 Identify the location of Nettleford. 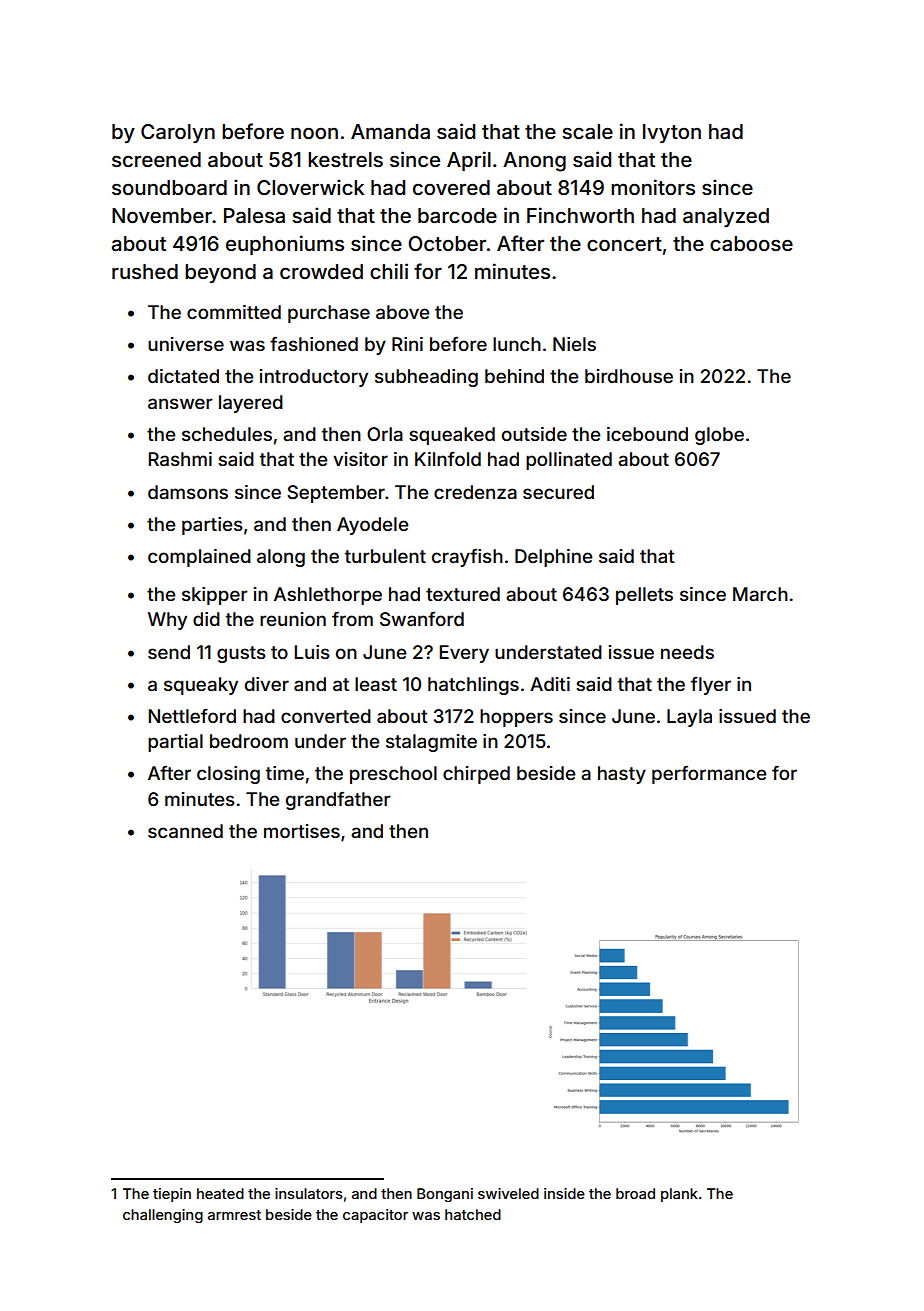
(192, 715).
